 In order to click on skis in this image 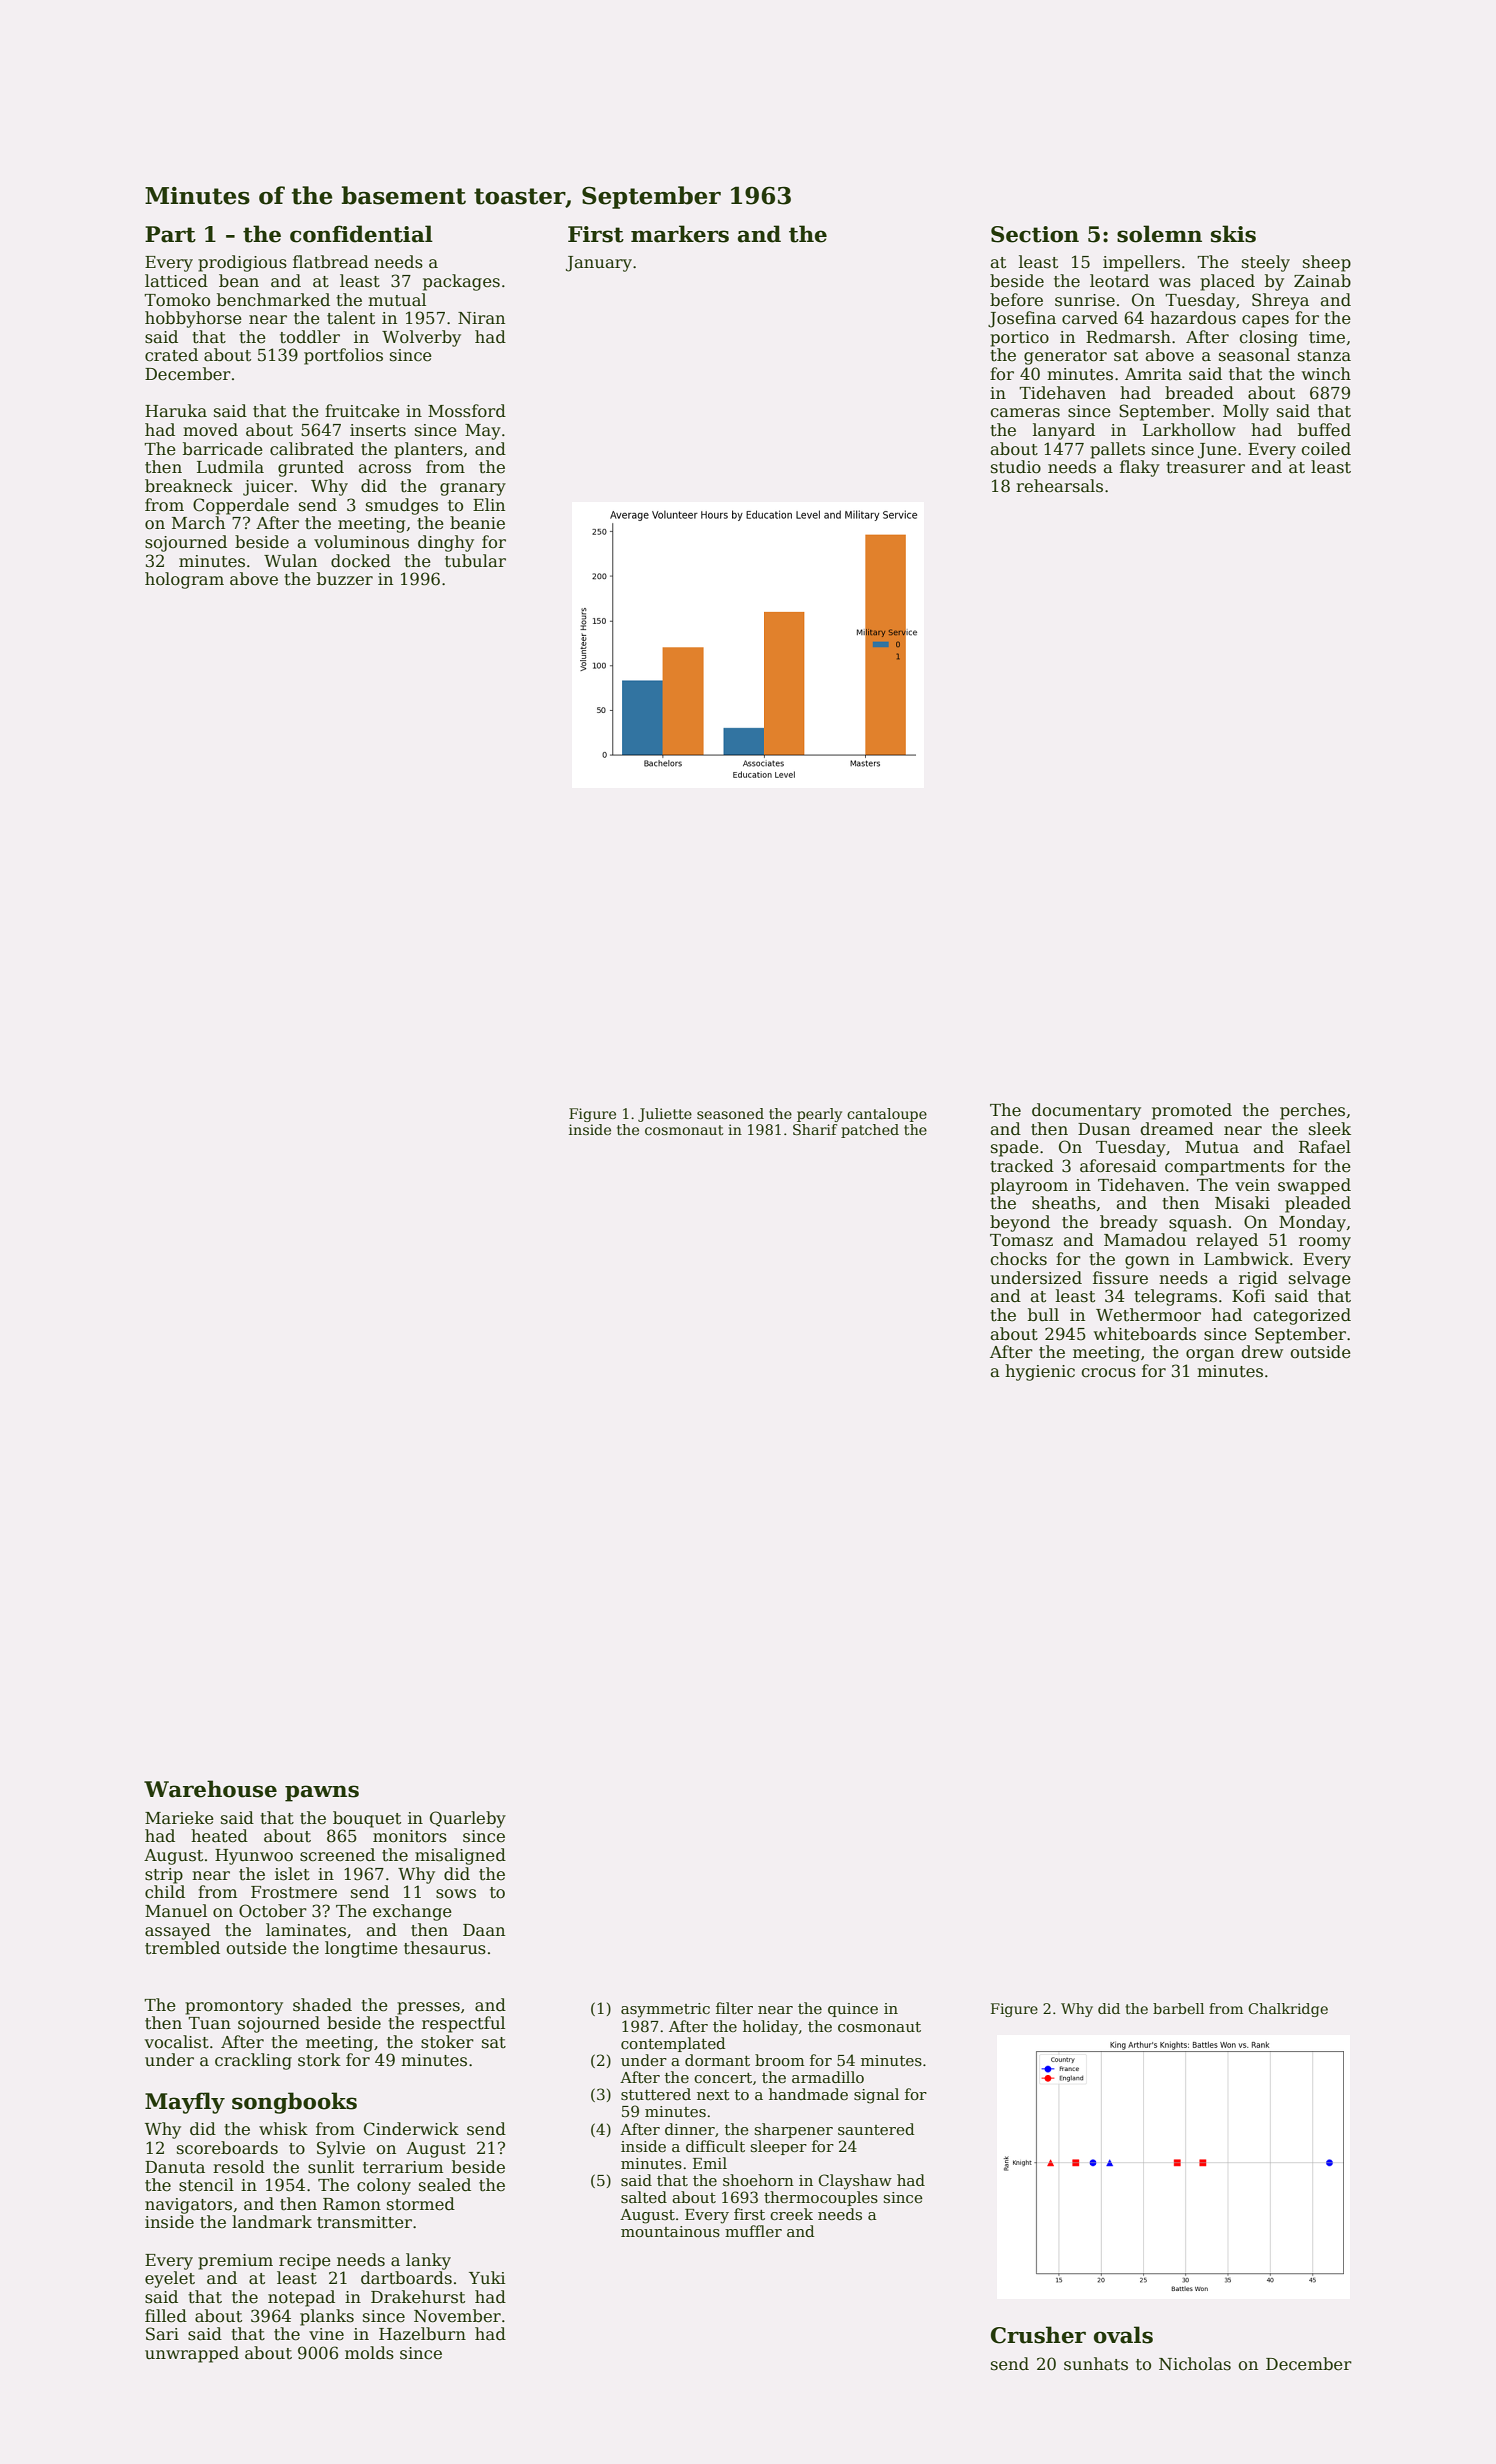, I will do `click(1233, 234)`.
